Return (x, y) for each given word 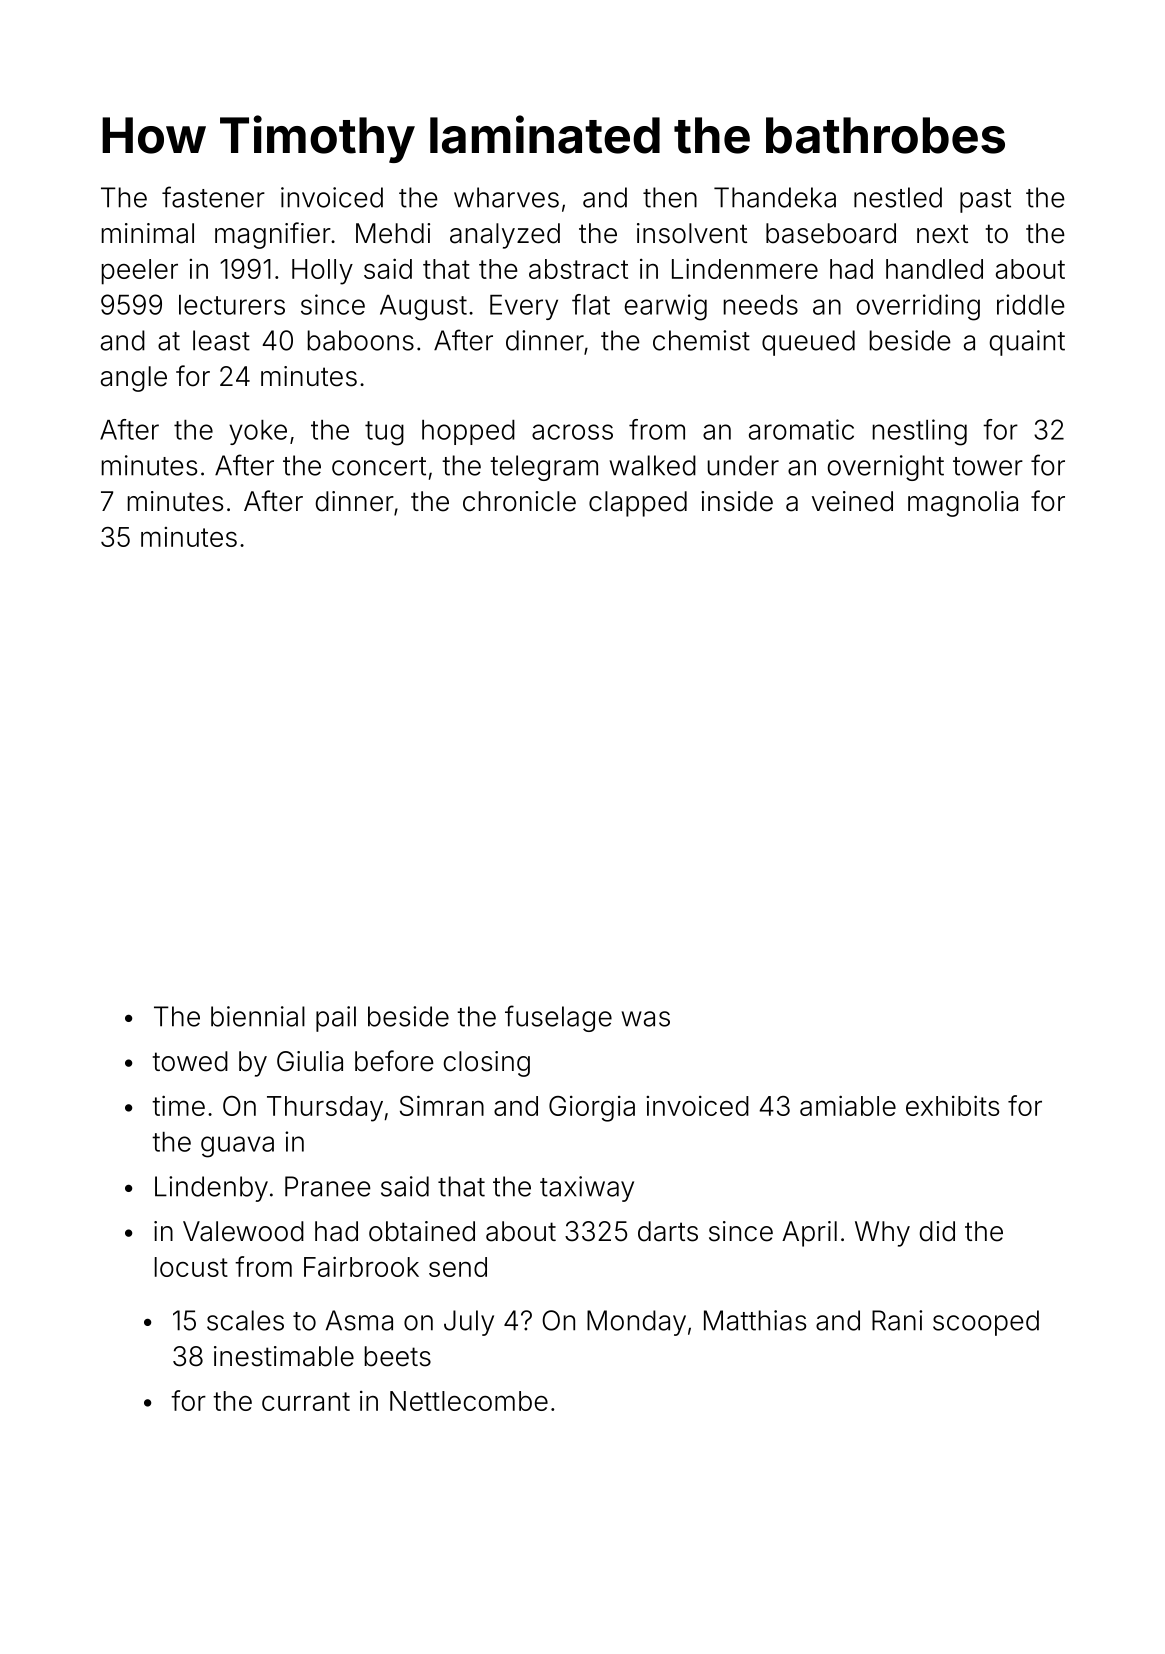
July (469, 1323)
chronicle (519, 501)
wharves (506, 197)
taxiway (587, 1189)
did (937, 1231)
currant (306, 1401)
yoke (258, 432)
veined (852, 501)
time (178, 1105)
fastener (213, 197)
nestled (898, 197)
